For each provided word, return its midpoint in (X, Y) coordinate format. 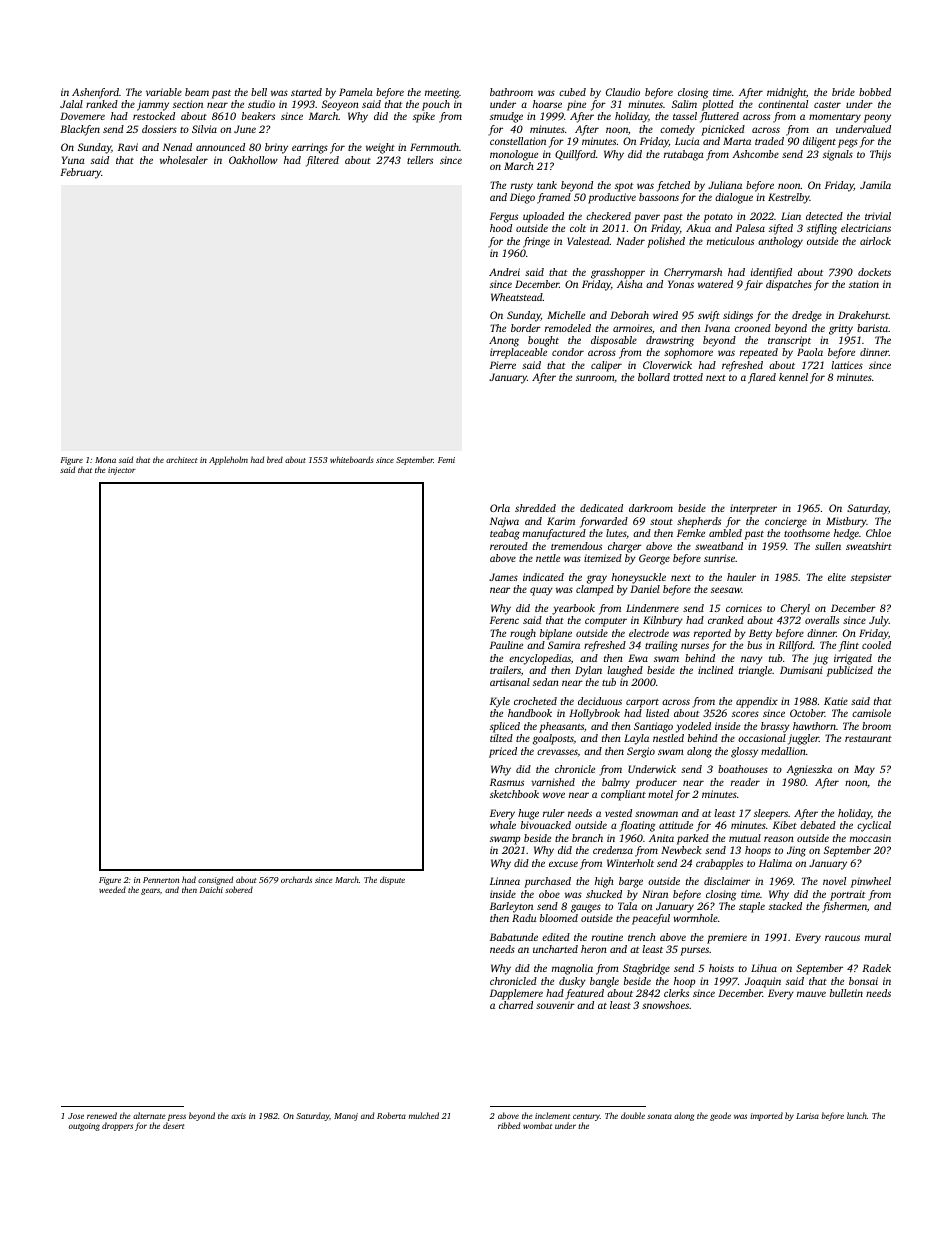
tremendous (576, 546)
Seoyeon (340, 105)
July (879, 621)
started (306, 92)
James (503, 577)
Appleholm (228, 460)
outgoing (84, 1127)
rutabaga (684, 155)
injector (122, 471)
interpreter (753, 509)
